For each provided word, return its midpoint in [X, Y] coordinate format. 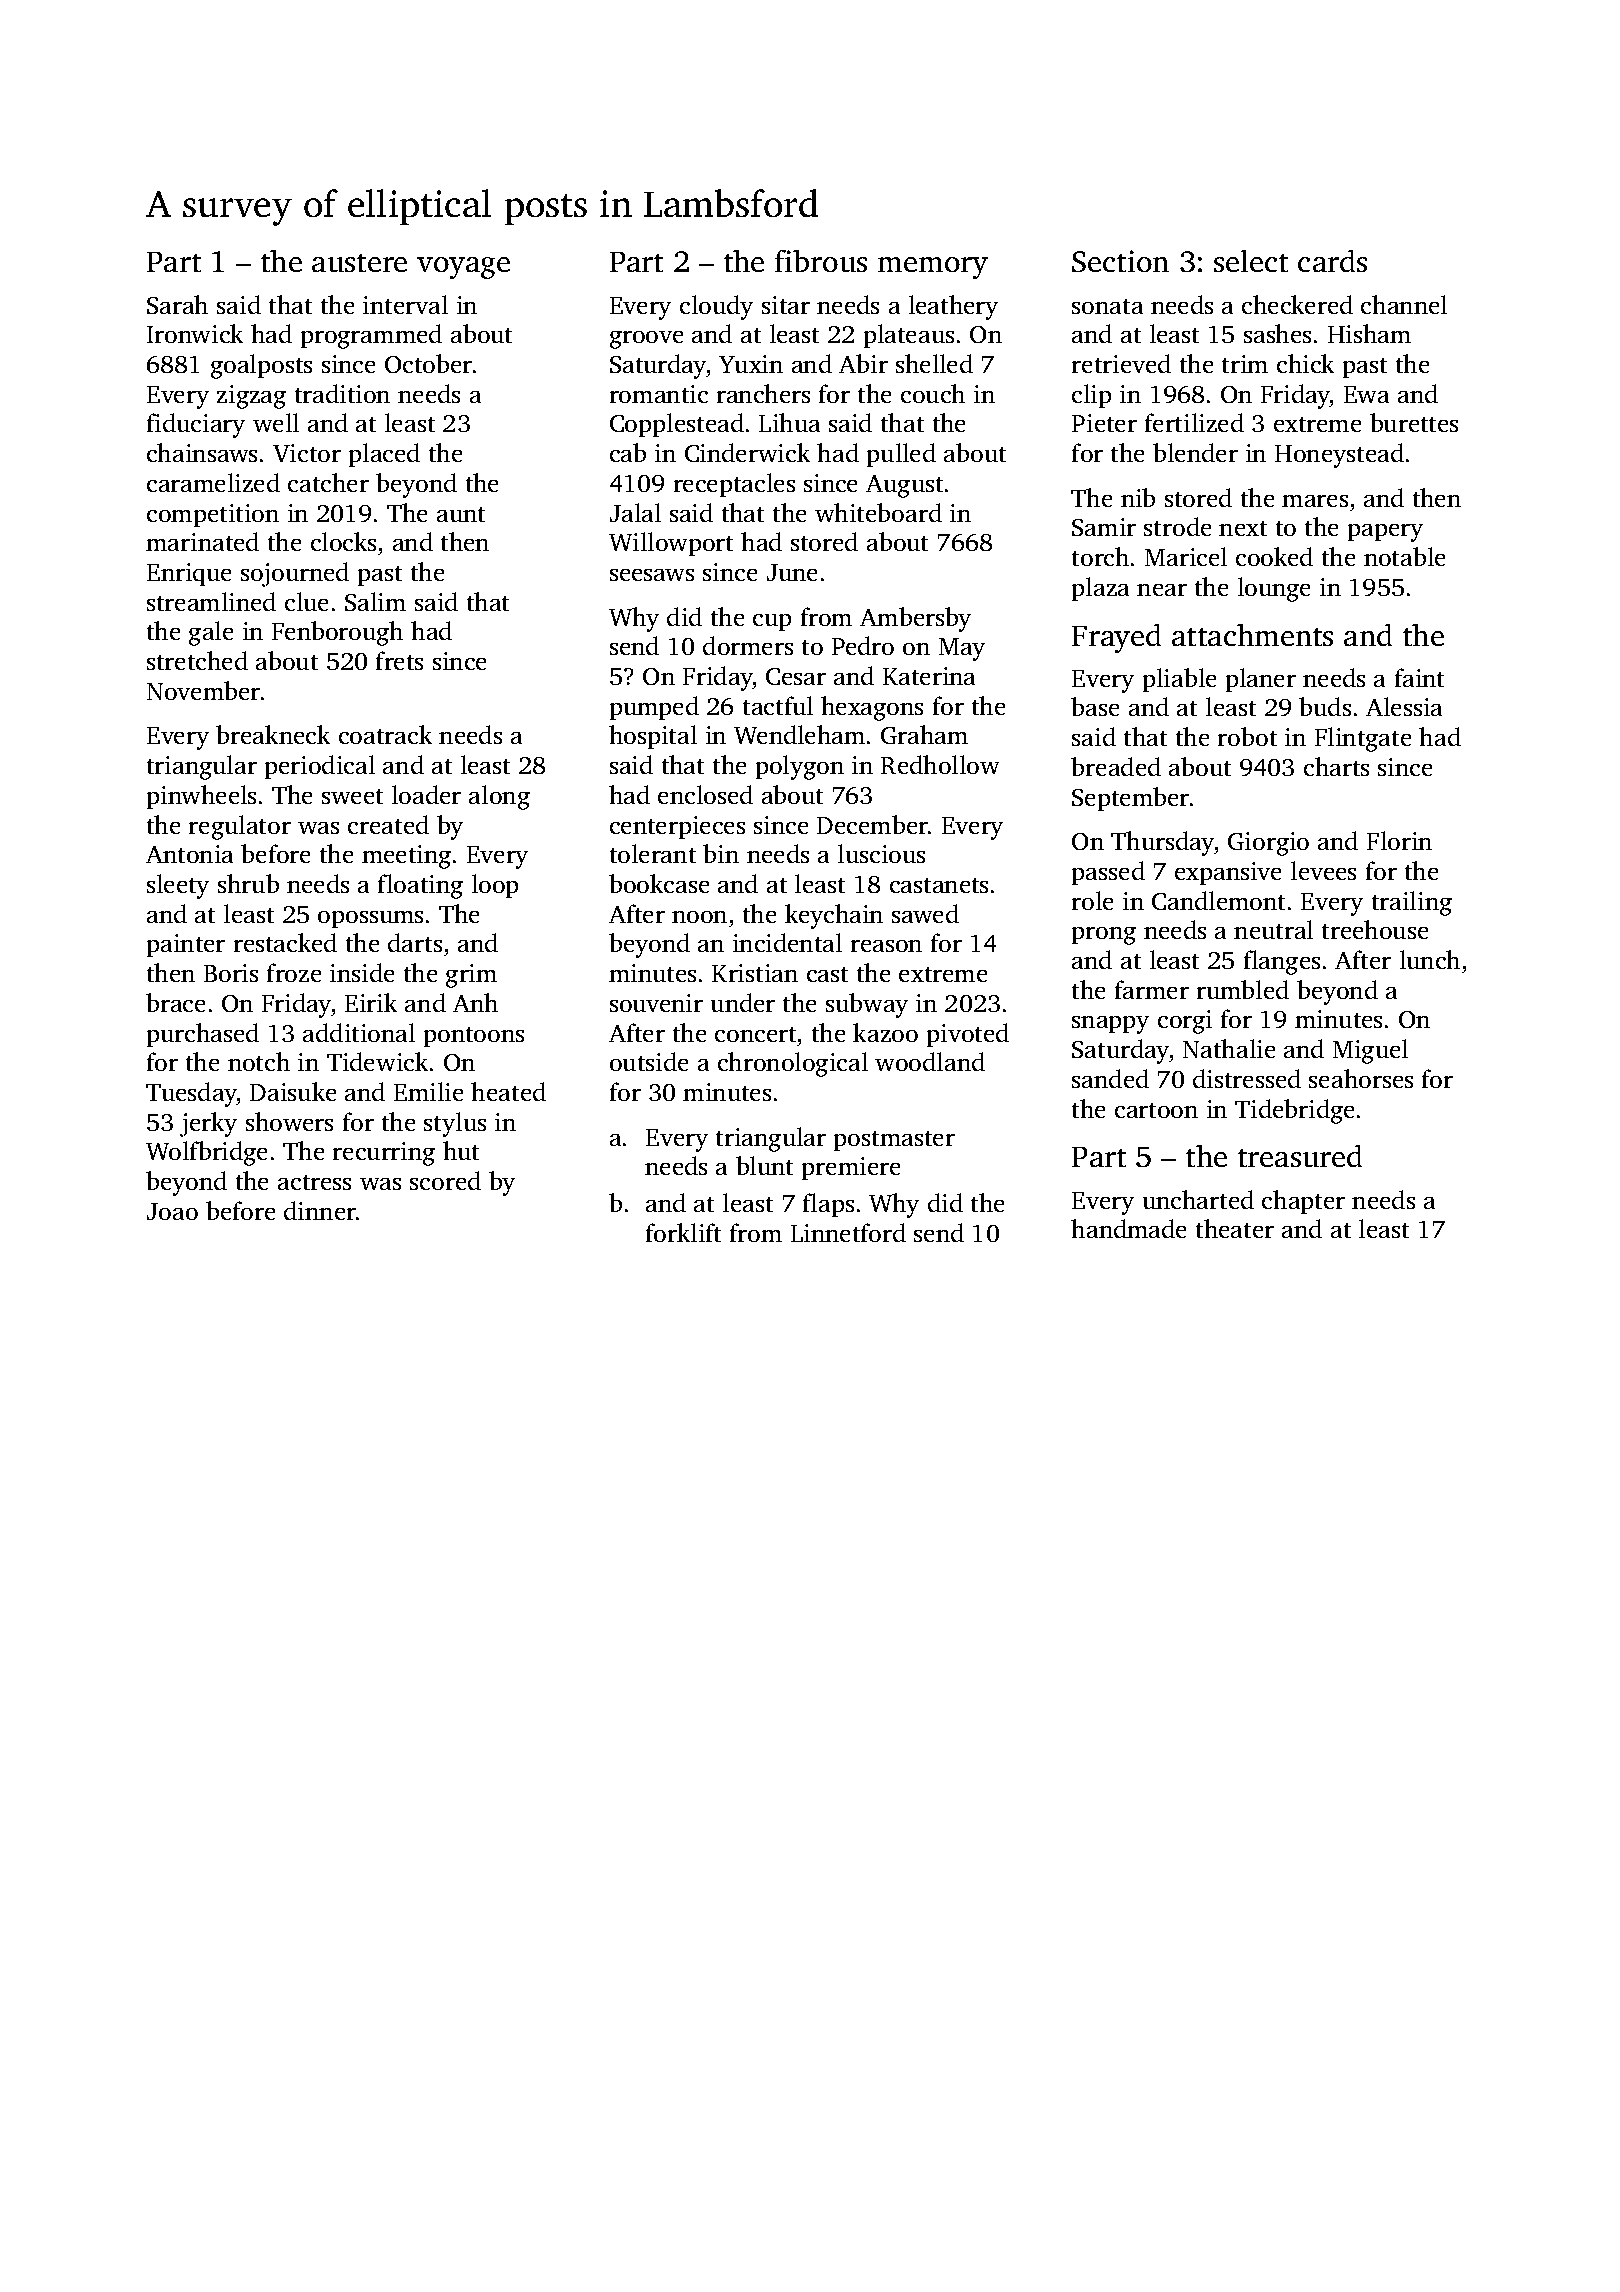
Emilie [428, 1091]
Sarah [177, 304]
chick [1305, 363]
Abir [863, 363]
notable [1404, 556]
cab [628, 452]
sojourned [295, 574]
